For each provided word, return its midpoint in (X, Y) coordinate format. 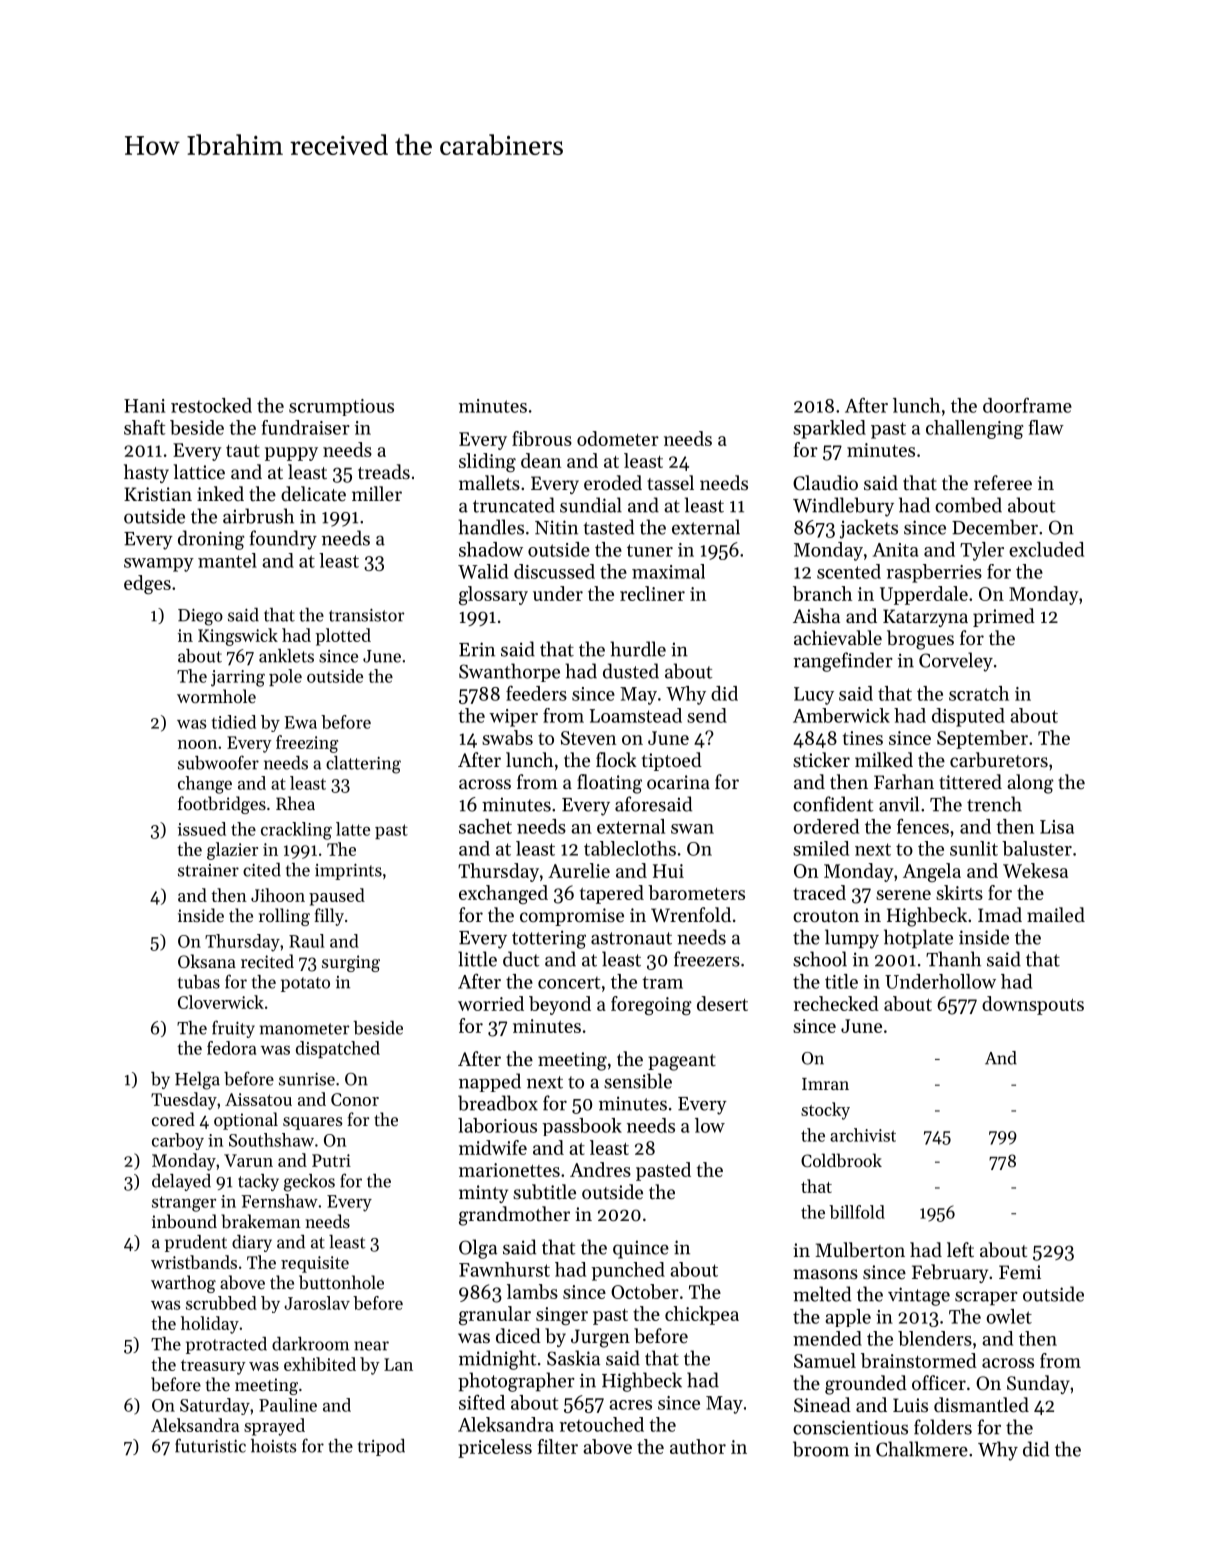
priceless (495, 1448)
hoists (273, 1446)
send (707, 715)
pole (285, 677)
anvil (899, 804)
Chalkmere (922, 1449)
